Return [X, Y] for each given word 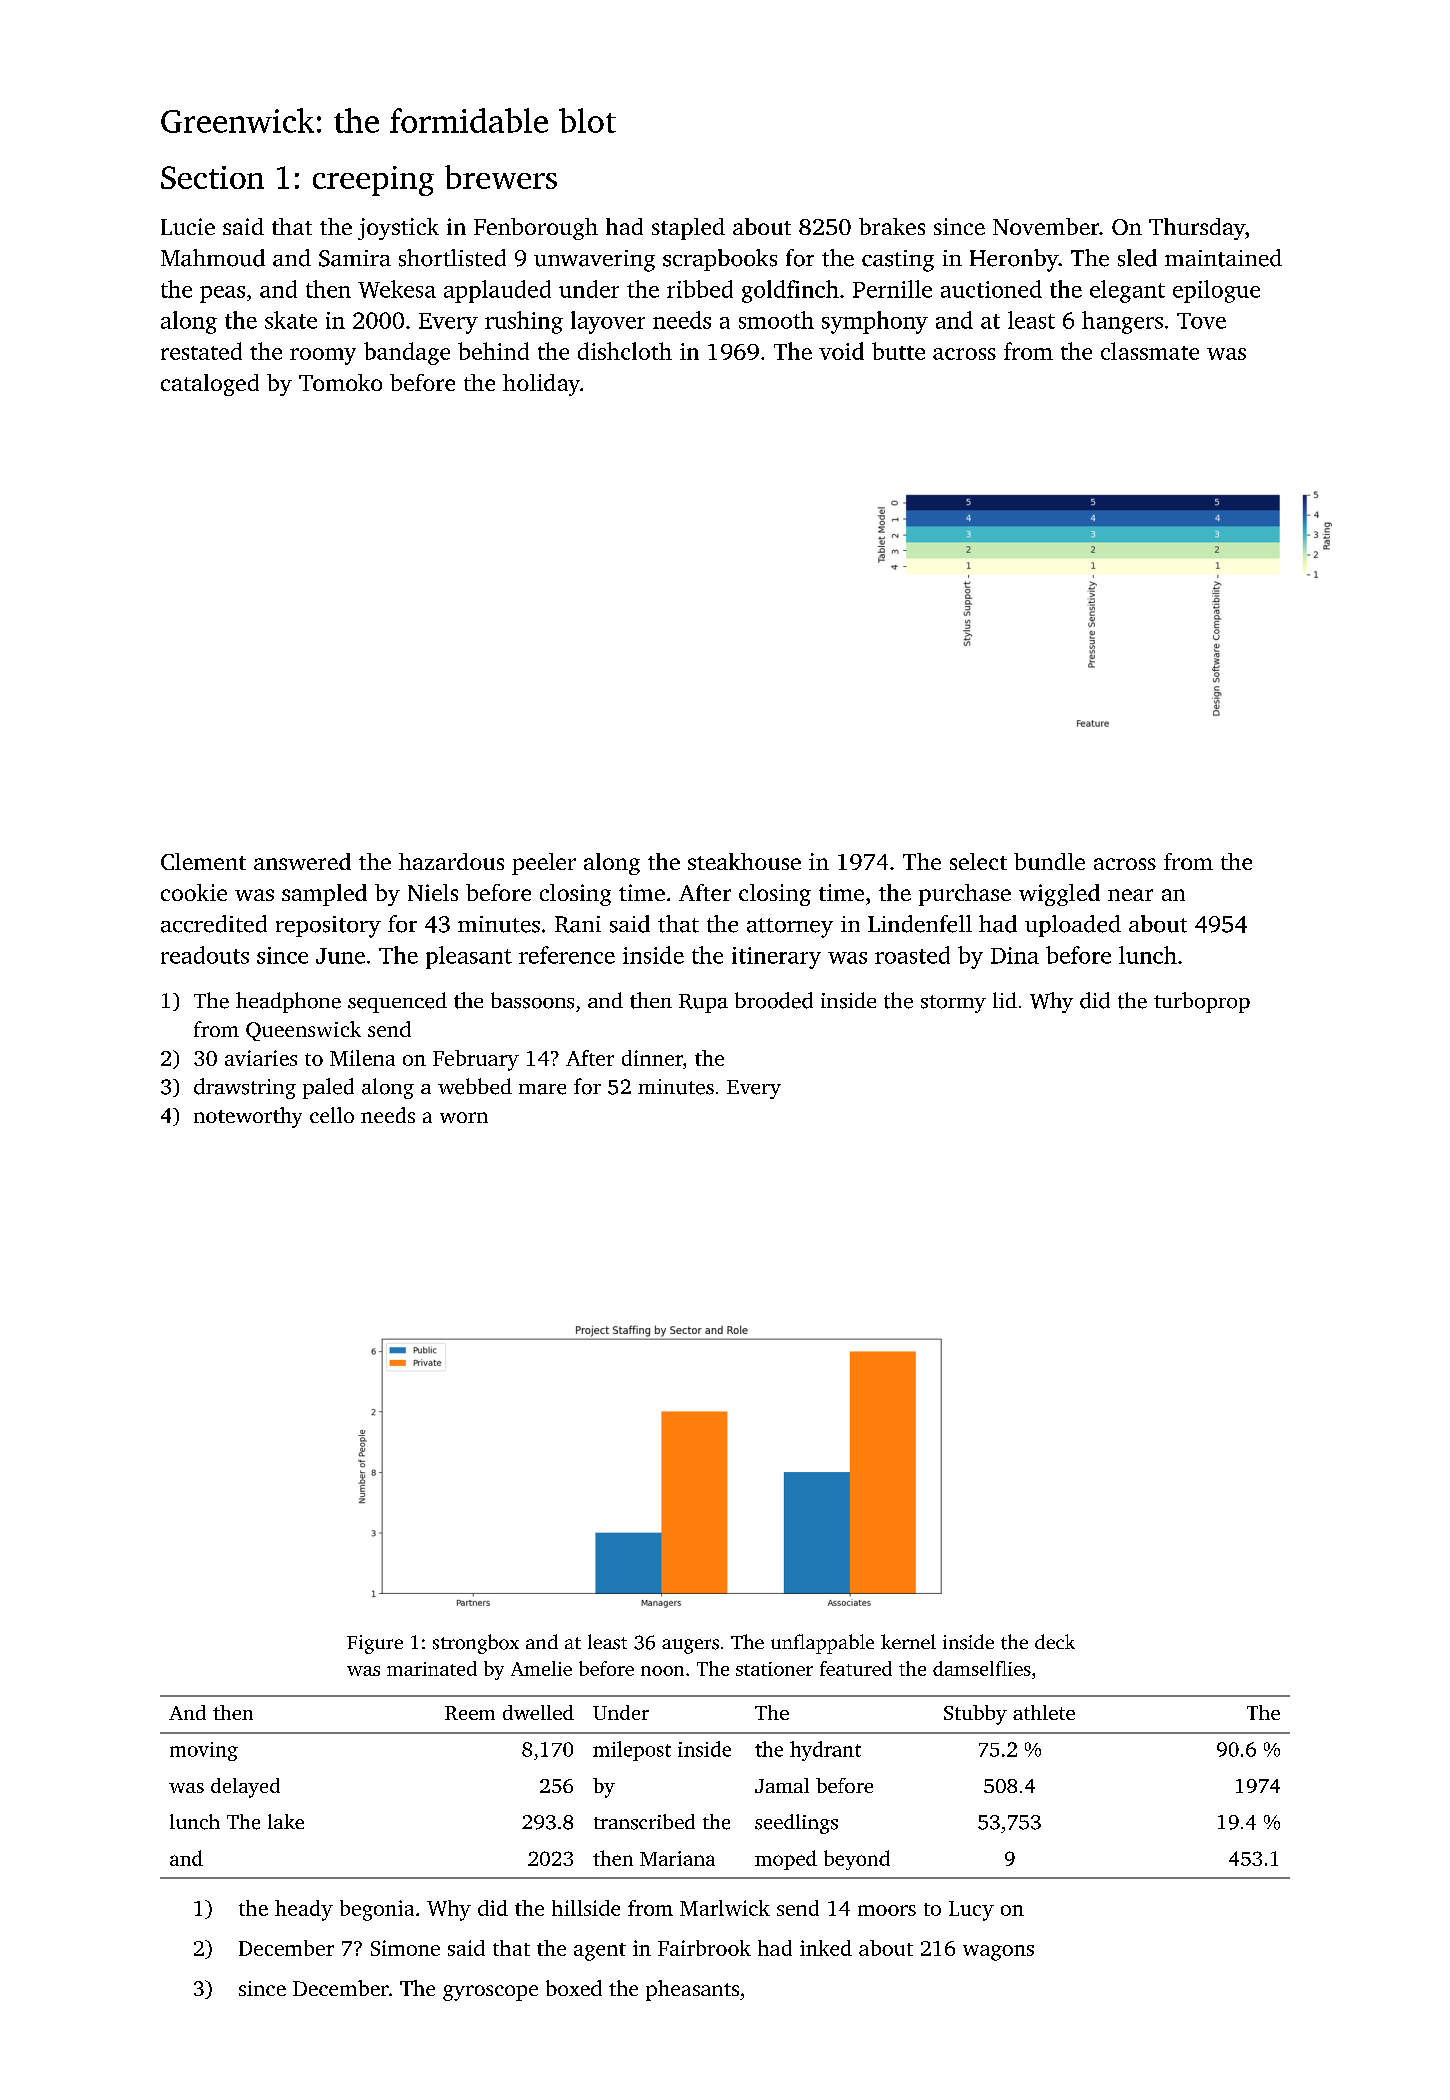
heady [304, 1910]
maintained [1223, 258]
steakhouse [744, 861]
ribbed [700, 289]
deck [1055, 1641]
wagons [998, 1953]
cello [332, 1115]
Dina [1015, 955]
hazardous [451, 861]
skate [291, 320]
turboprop [1202, 1002]
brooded [774, 1000]
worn [464, 1117]
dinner [652, 1058]
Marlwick [725, 1908]
